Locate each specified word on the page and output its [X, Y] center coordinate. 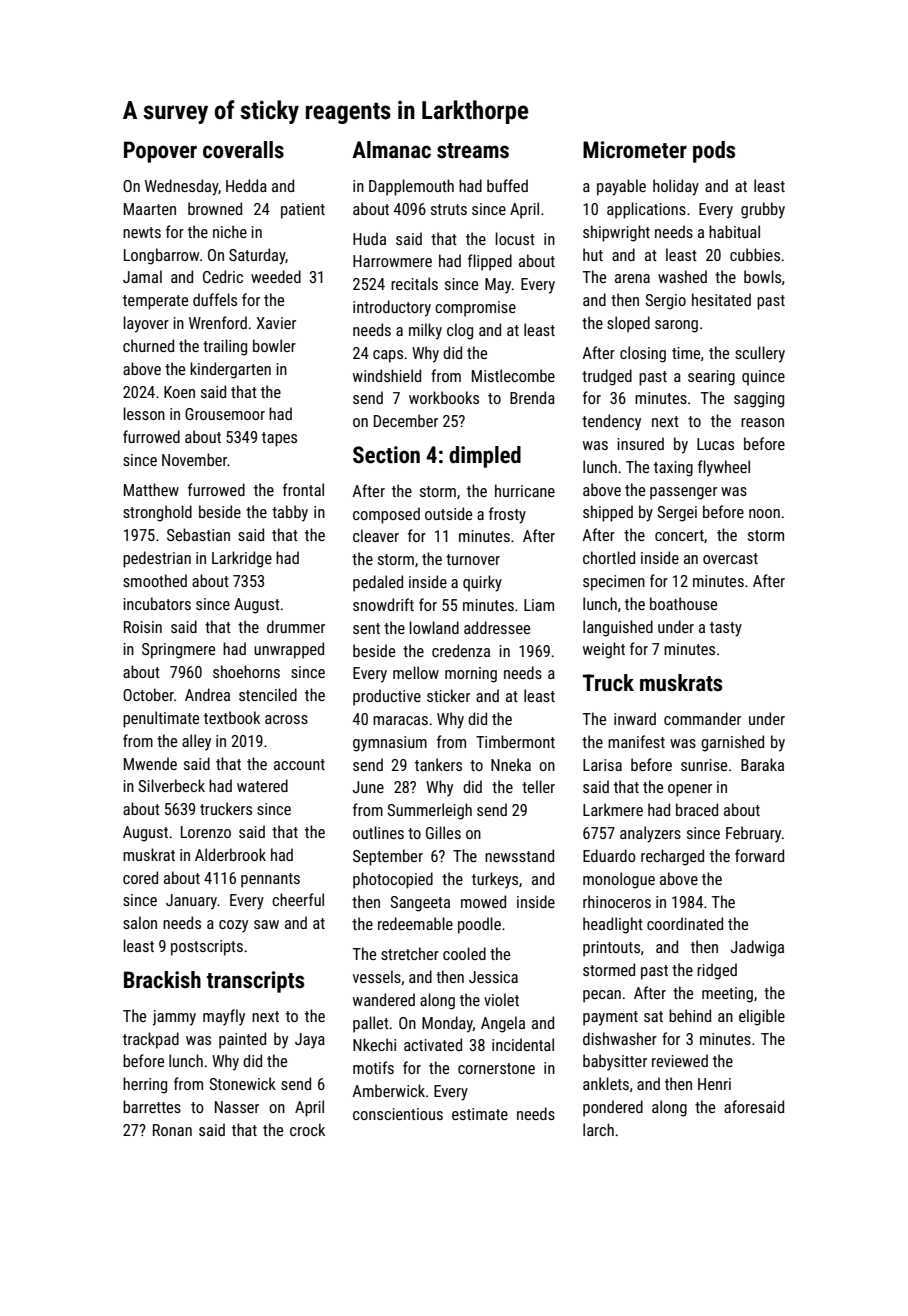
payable [621, 187]
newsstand [519, 855]
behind [690, 1015]
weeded [276, 276]
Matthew [151, 489]
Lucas [715, 444]
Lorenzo [206, 832]
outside [448, 513]
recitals [414, 283]
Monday [447, 1024]
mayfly [224, 1017]
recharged [672, 857]
